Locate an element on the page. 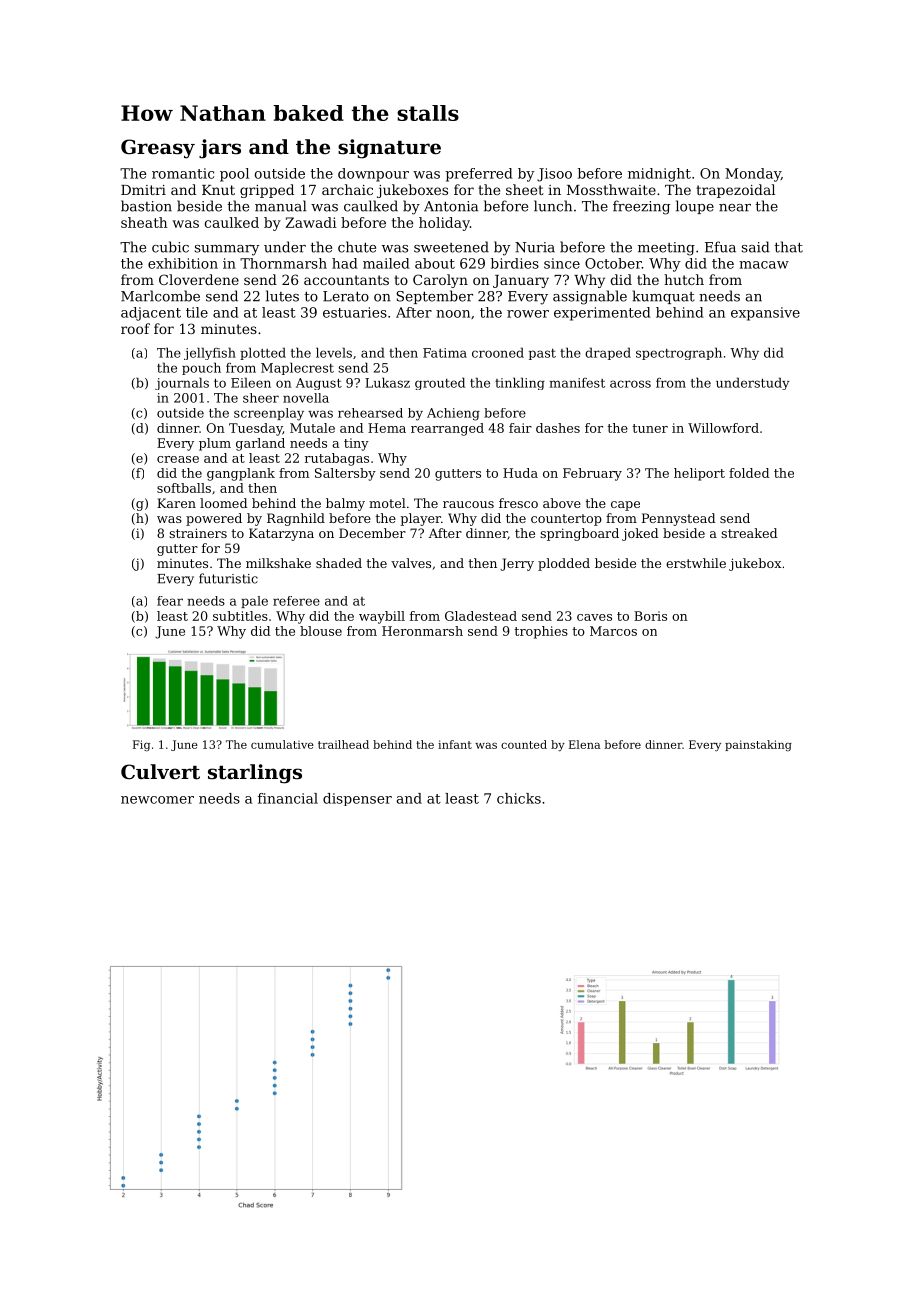 The image size is (924, 1308). starlings is located at coordinates (255, 774).
